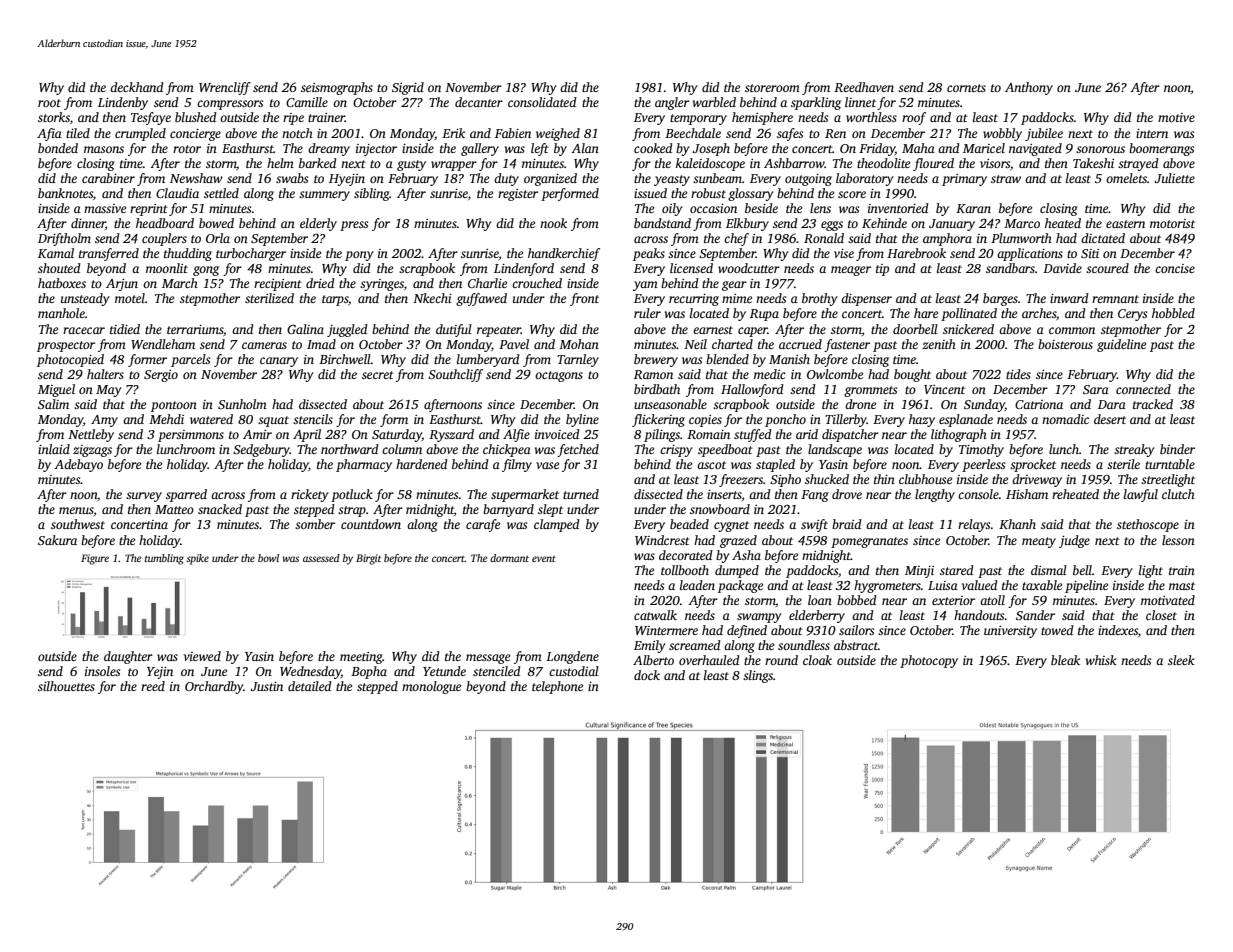 This screenshot has height=952, width=1233. I want to click on Orchardby, so click(214, 687).
